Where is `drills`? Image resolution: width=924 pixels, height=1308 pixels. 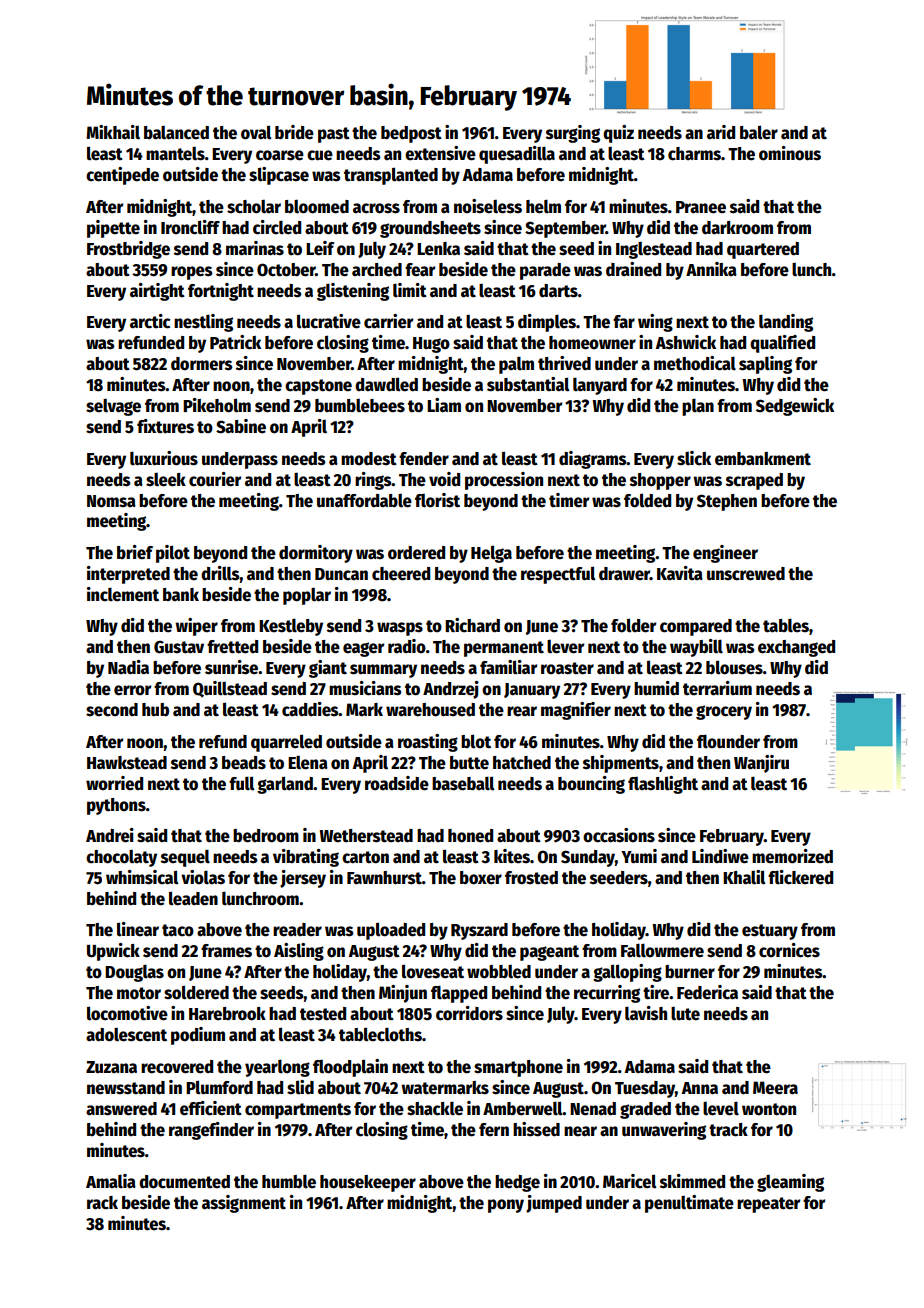
drills is located at coordinates (220, 573).
